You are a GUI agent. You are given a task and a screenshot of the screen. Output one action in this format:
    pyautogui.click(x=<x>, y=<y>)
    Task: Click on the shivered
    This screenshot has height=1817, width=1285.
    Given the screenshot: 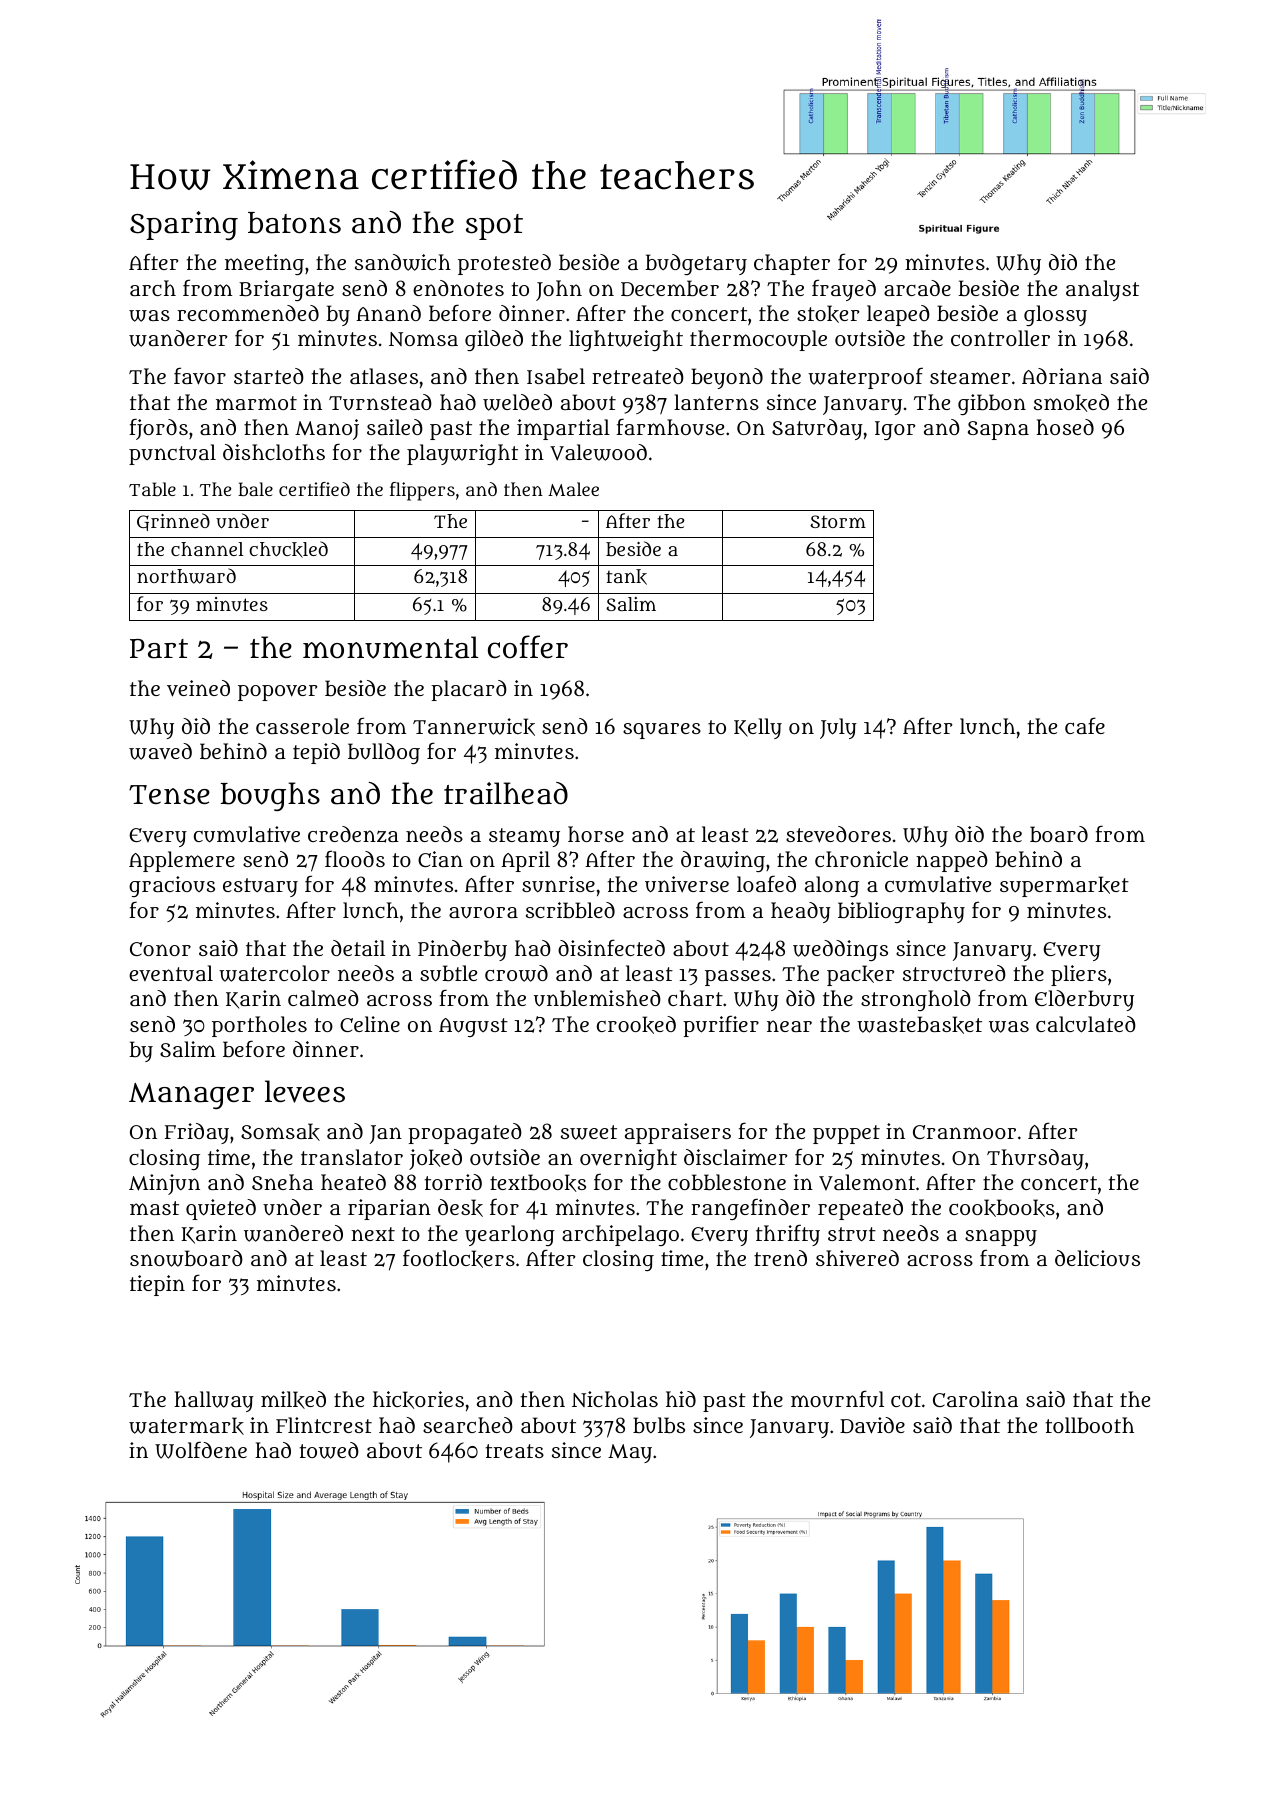 What is the action you would take?
    pyautogui.click(x=857, y=1258)
